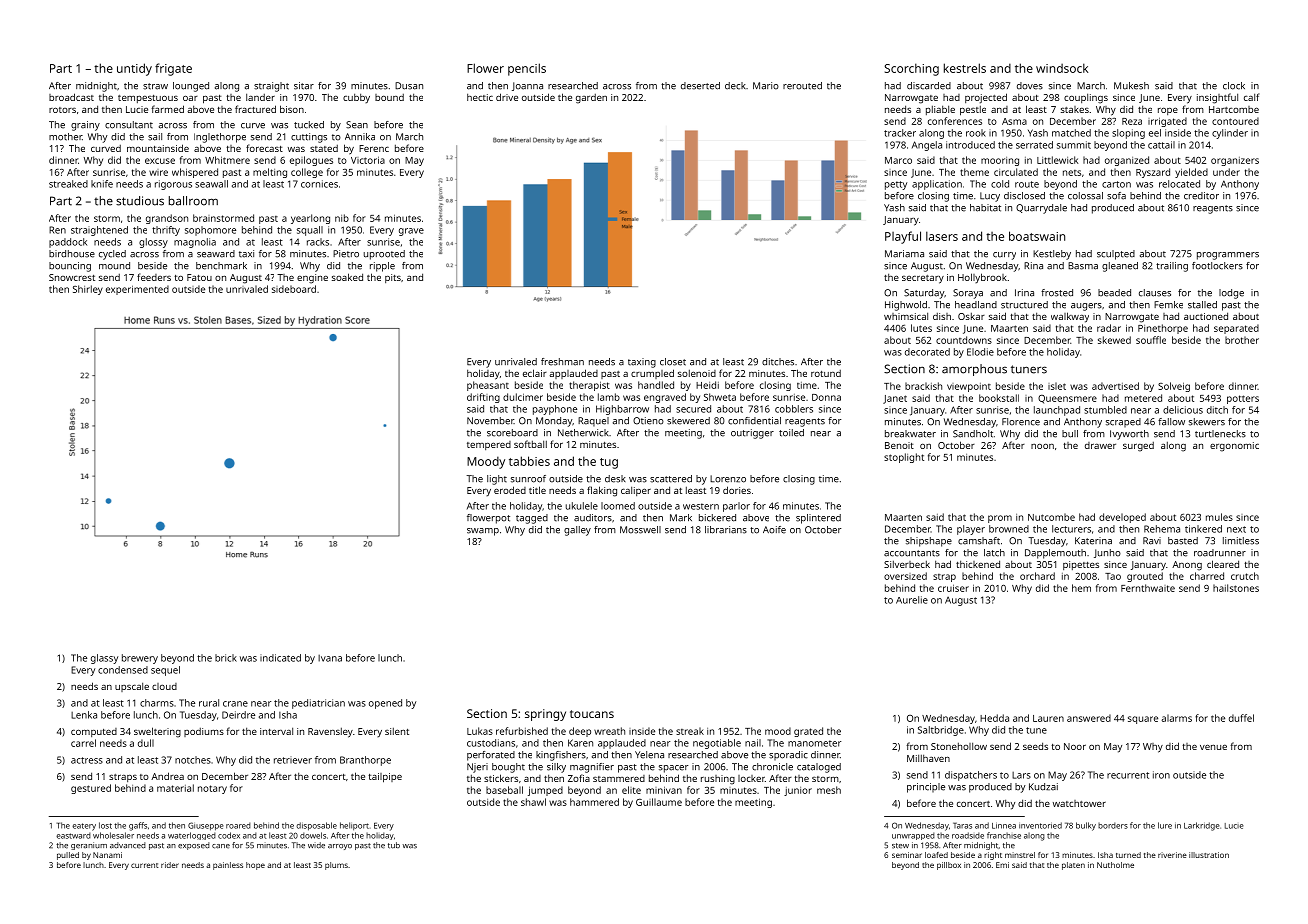  I want to click on stew, so click(900, 846).
